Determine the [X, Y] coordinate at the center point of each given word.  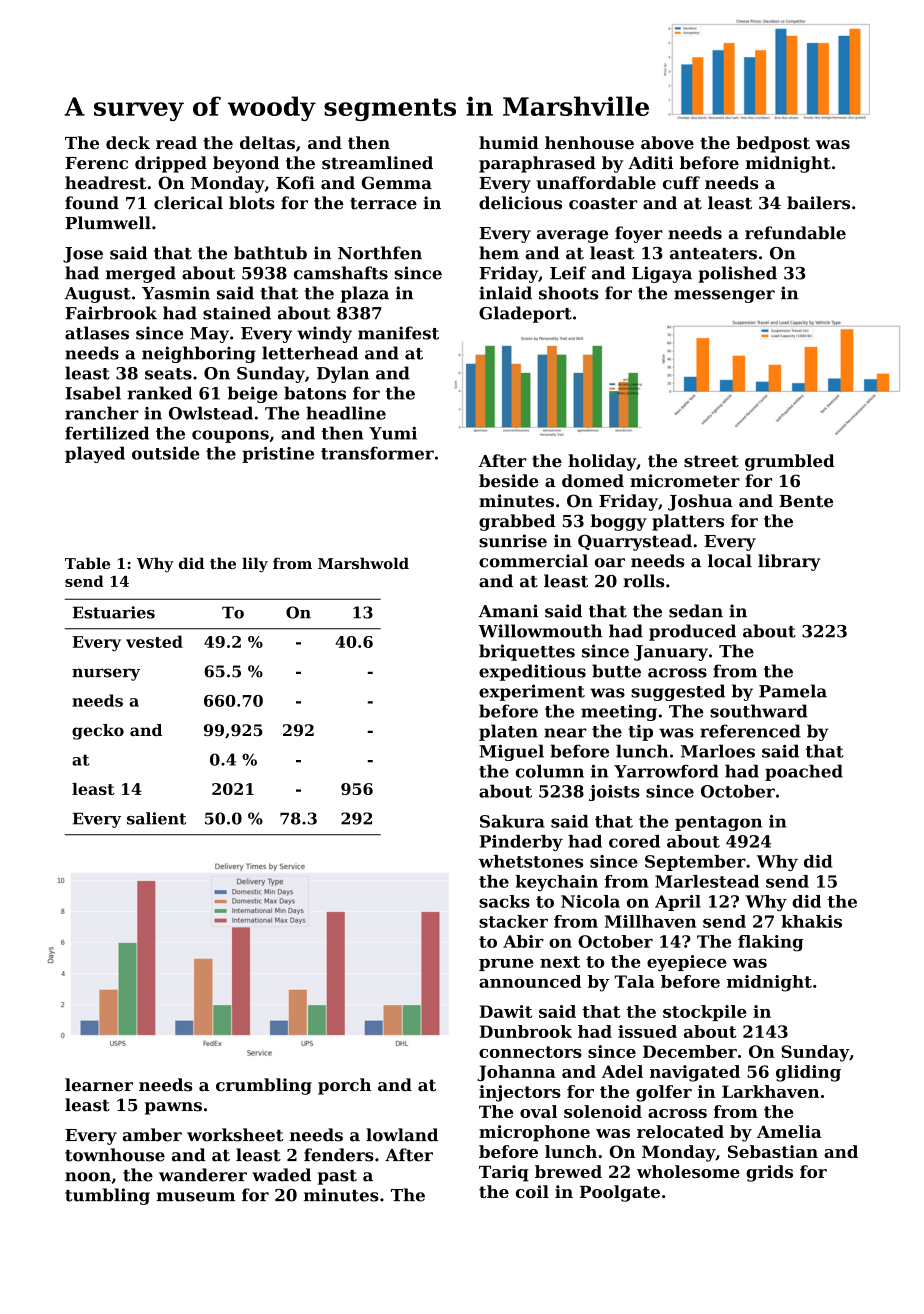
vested [154, 641]
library [789, 562]
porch [344, 1086]
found [92, 203]
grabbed [517, 522]
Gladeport [525, 314]
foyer [639, 234]
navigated [695, 1073]
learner [99, 1085]
